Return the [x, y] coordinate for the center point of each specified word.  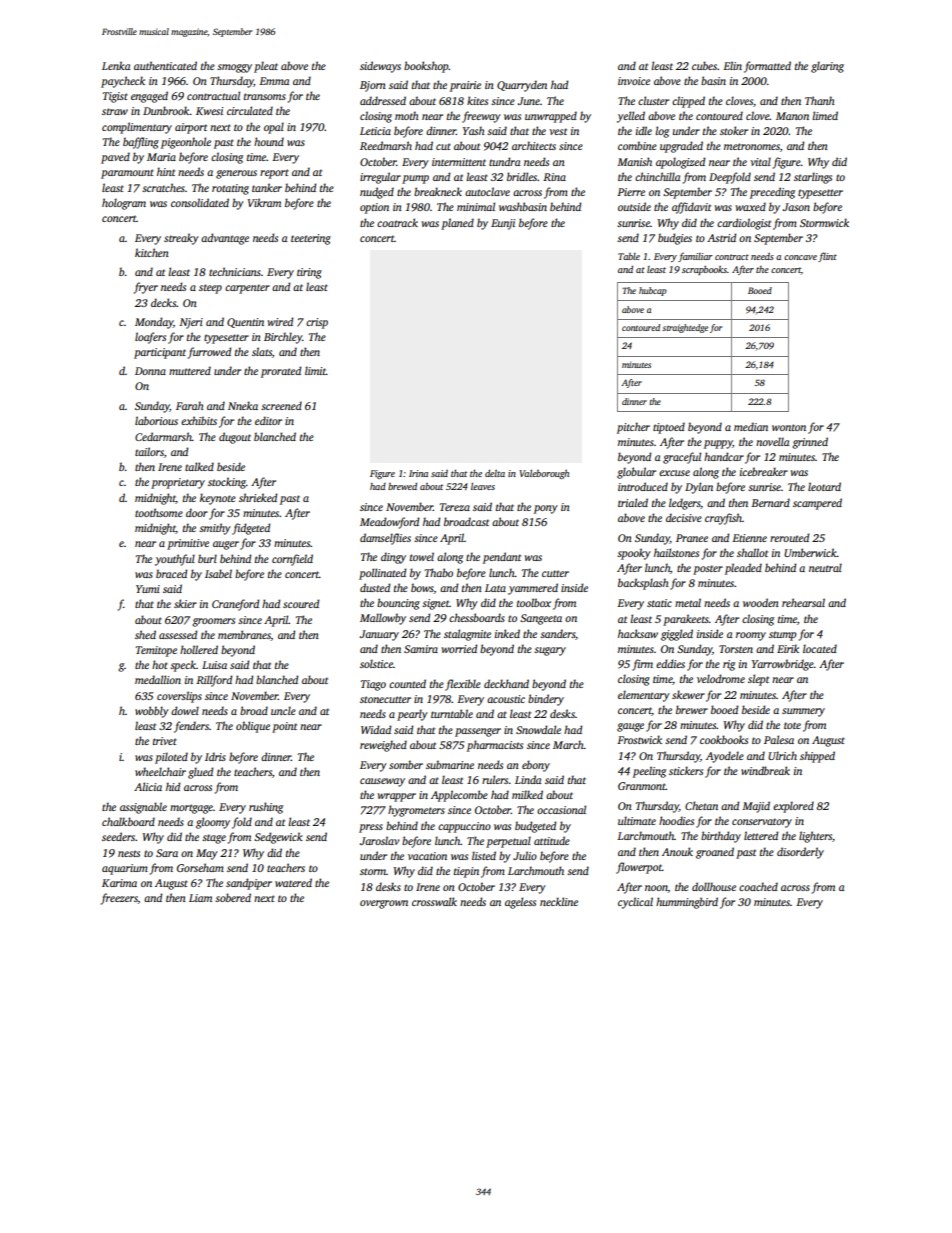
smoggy [234, 68]
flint [827, 257]
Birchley [283, 338]
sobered [233, 897]
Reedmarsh [386, 145]
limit [315, 370]
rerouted [789, 537]
